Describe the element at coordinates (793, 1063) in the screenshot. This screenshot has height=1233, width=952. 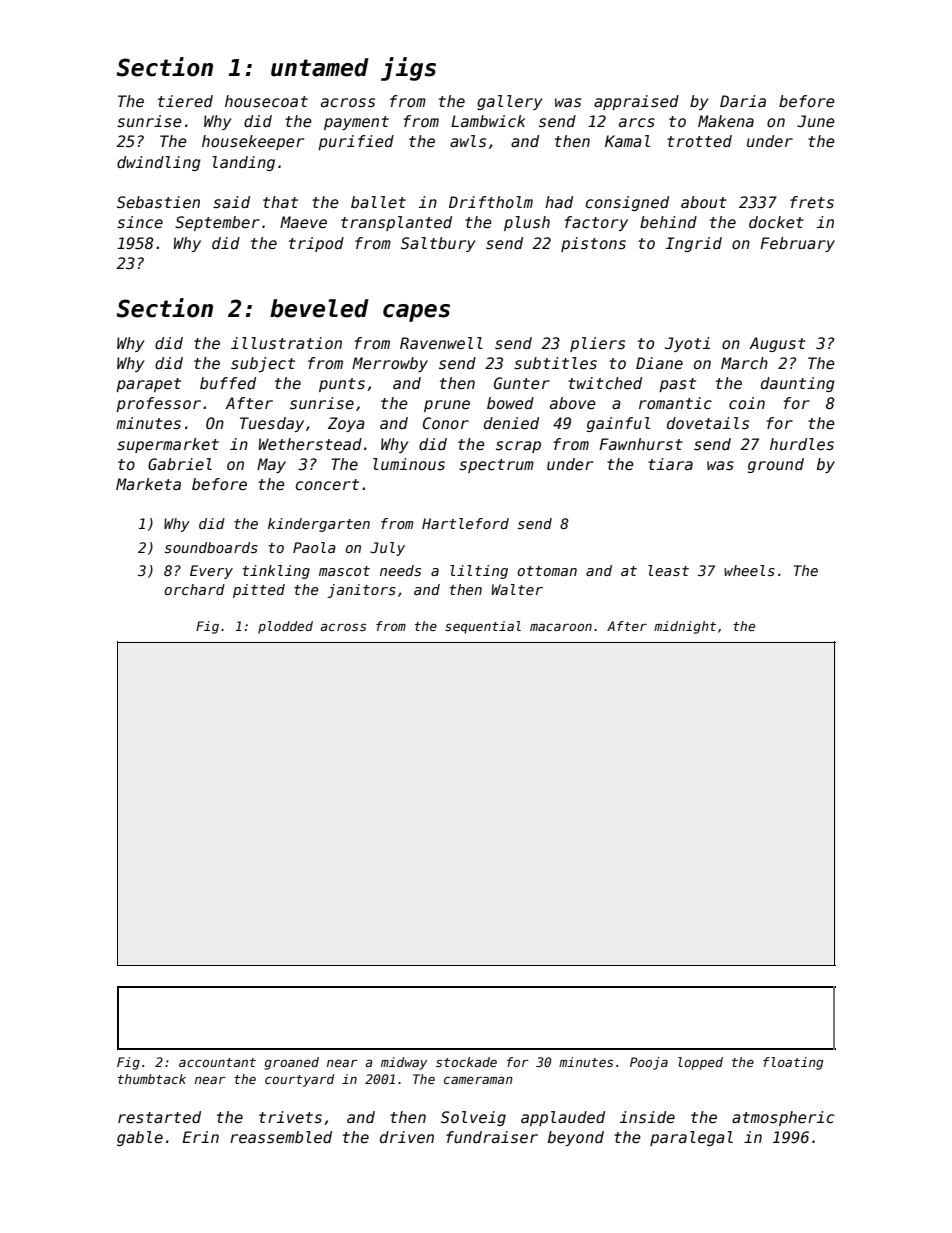
I see `floating` at that location.
